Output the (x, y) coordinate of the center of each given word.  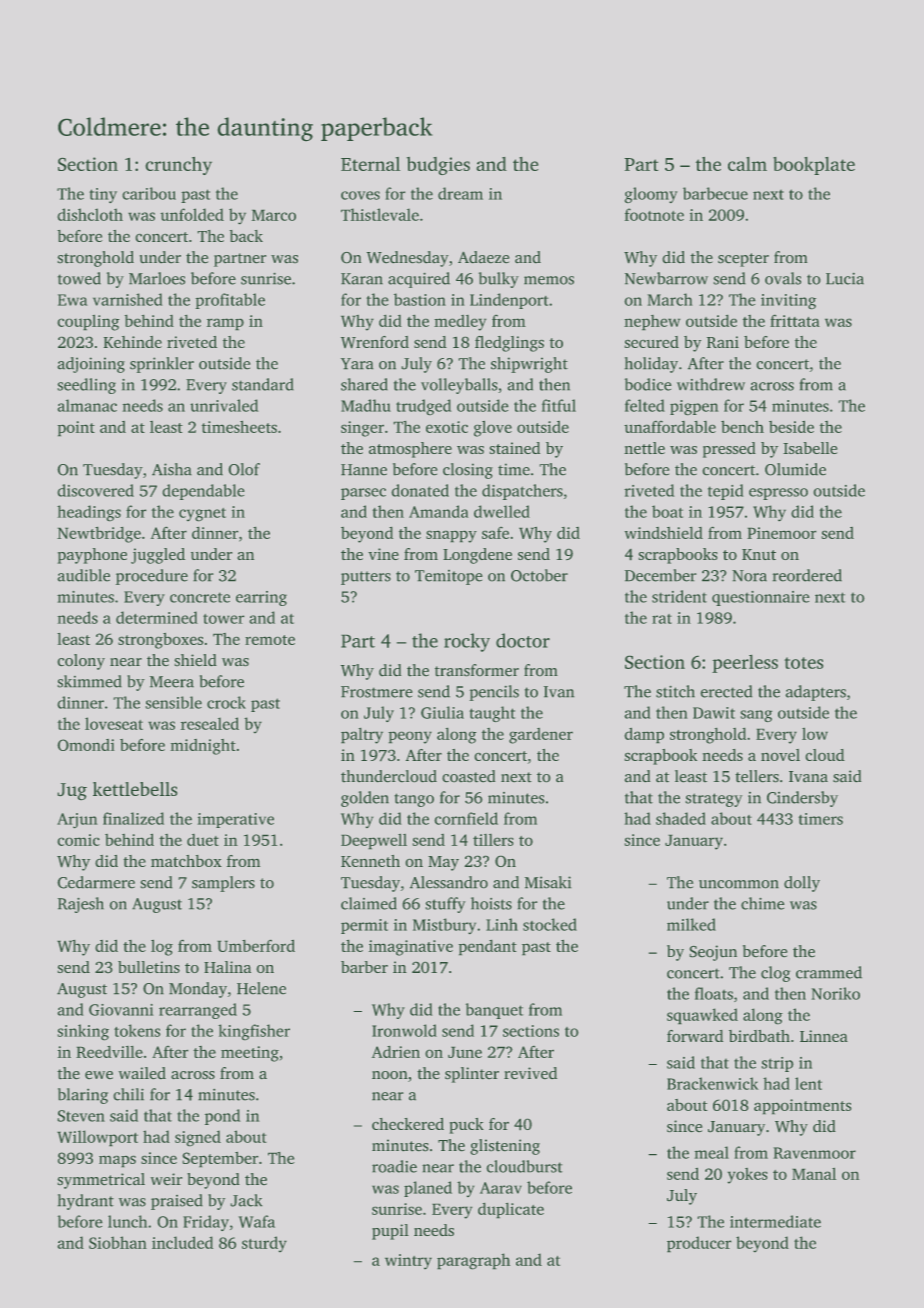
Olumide (795, 469)
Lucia (845, 278)
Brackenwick (713, 1083)
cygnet (202, 515)
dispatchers (522, 492)
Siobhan (118, 1242)
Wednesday (408, 259)
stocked (550, 924)
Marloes (157, 278)
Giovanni (121, 1010)
